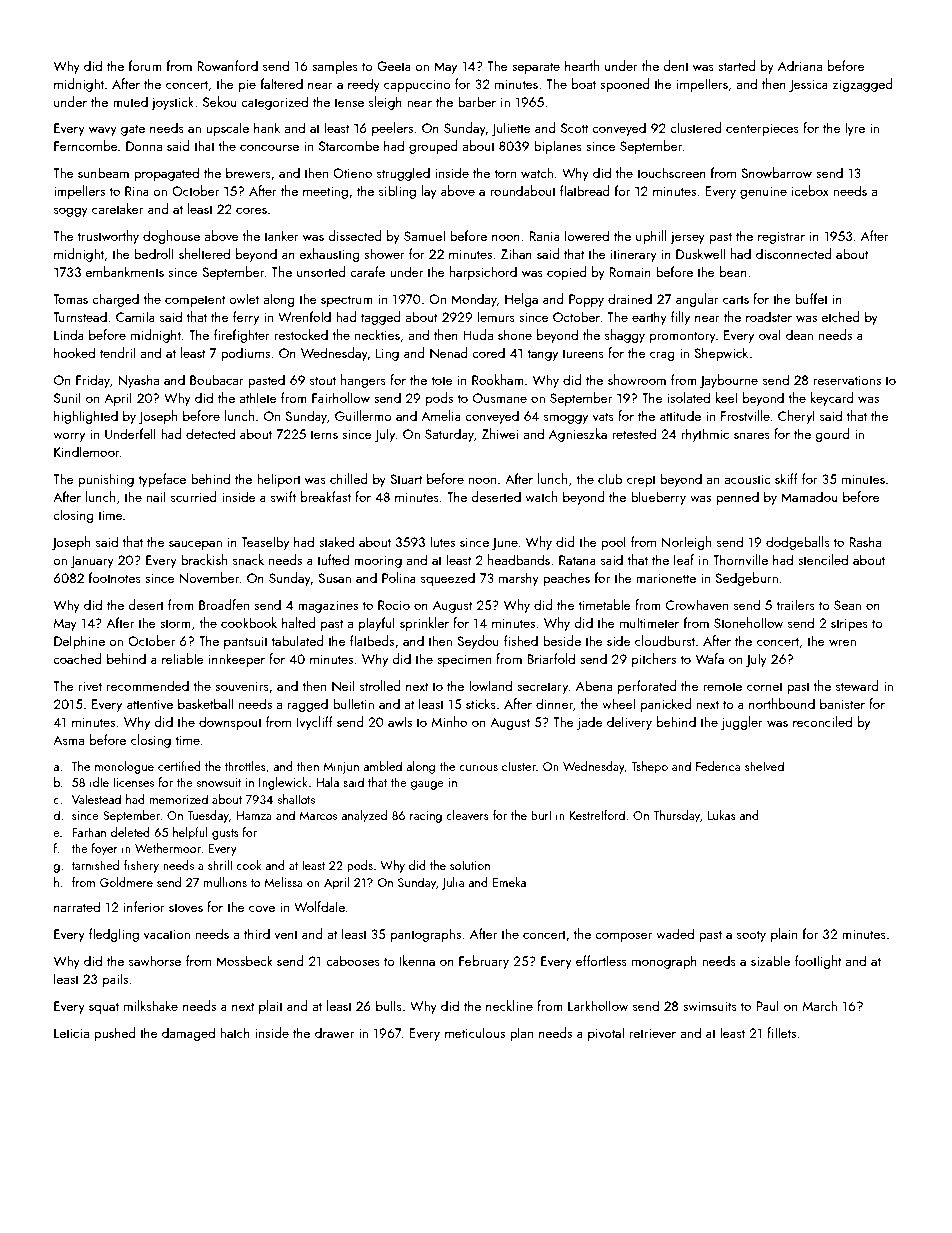  What do you see at coordinates (242, 336) in the screenshot?
I see `firefighter` at bounding box center [242, 336].
